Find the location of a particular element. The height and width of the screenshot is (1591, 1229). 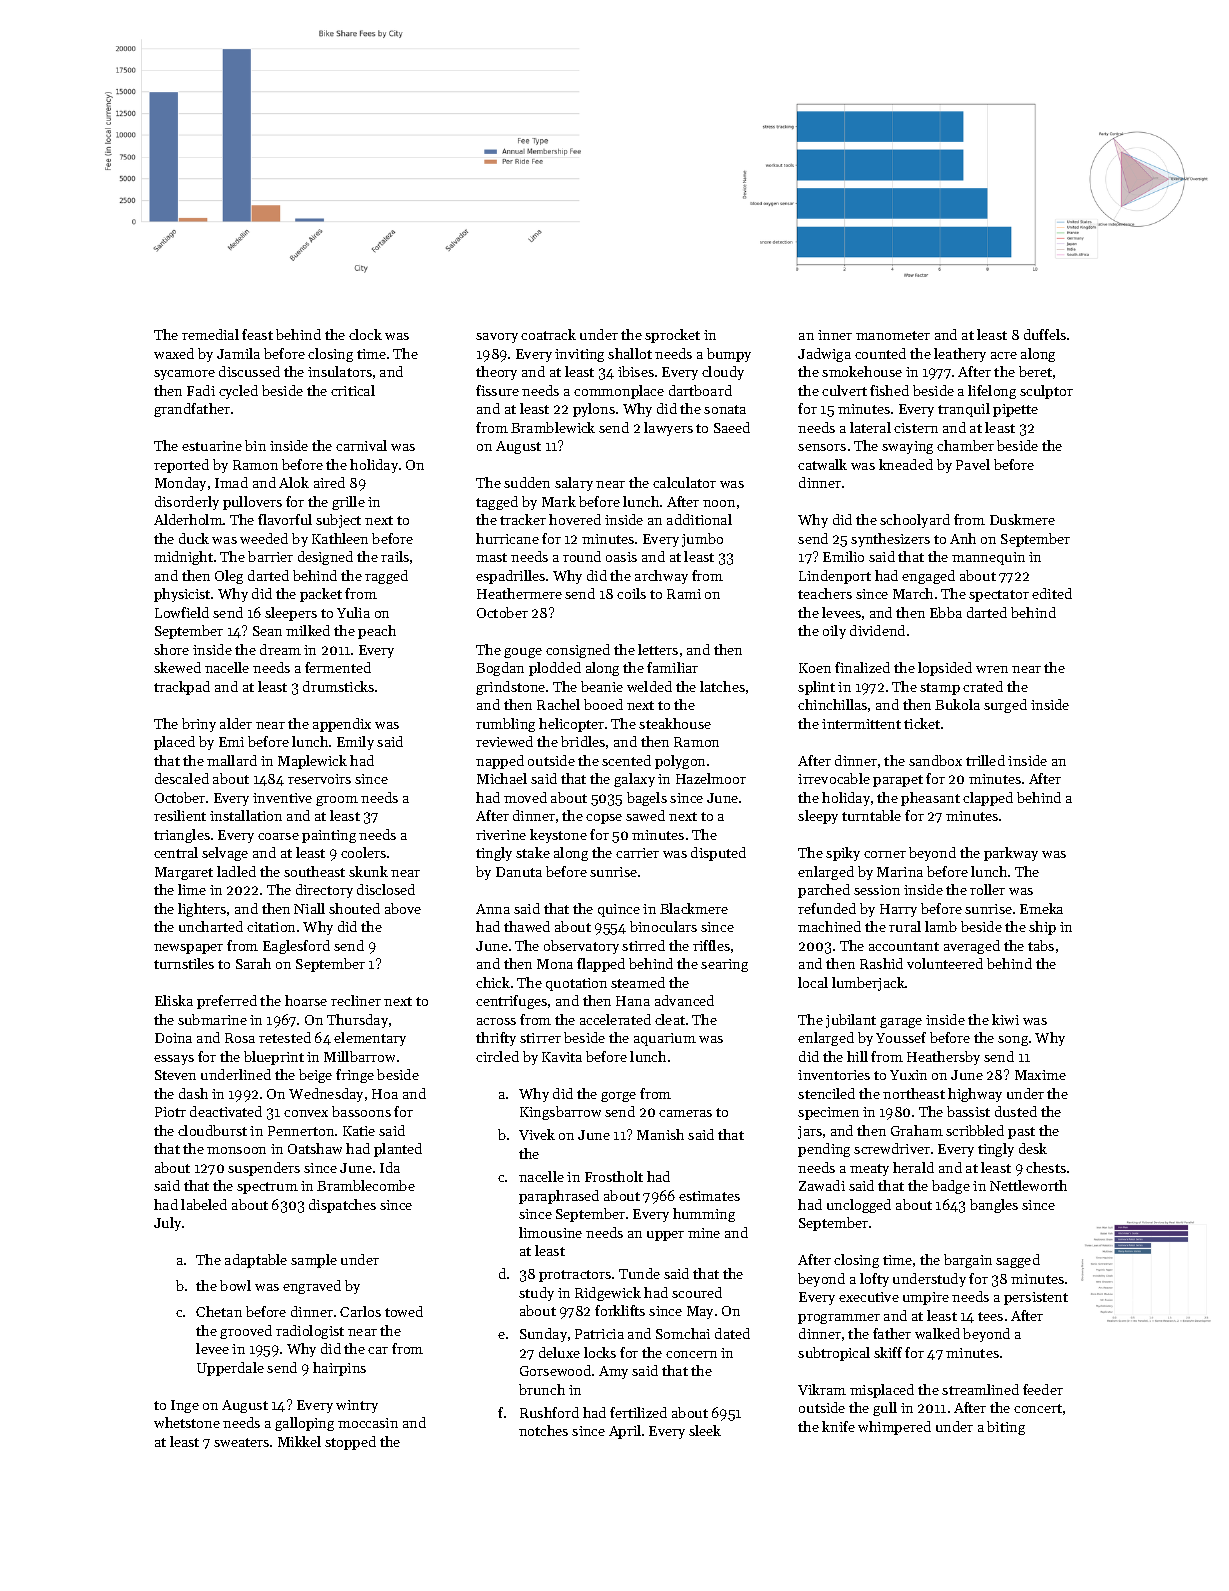

coatrack is located at coordinates (548, 334).
